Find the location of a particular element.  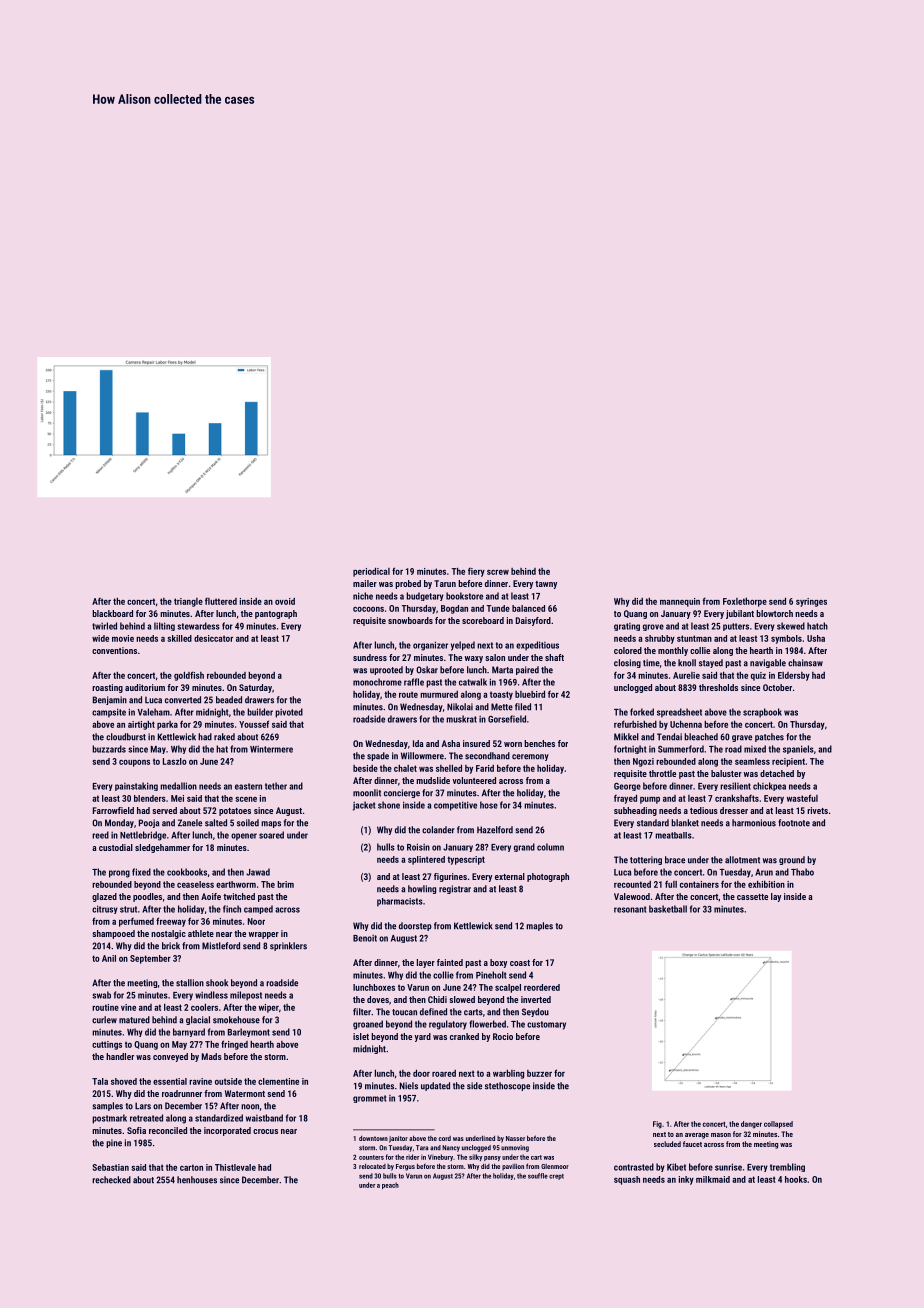

Thistlevale is located at coordinates (235, 1167).
